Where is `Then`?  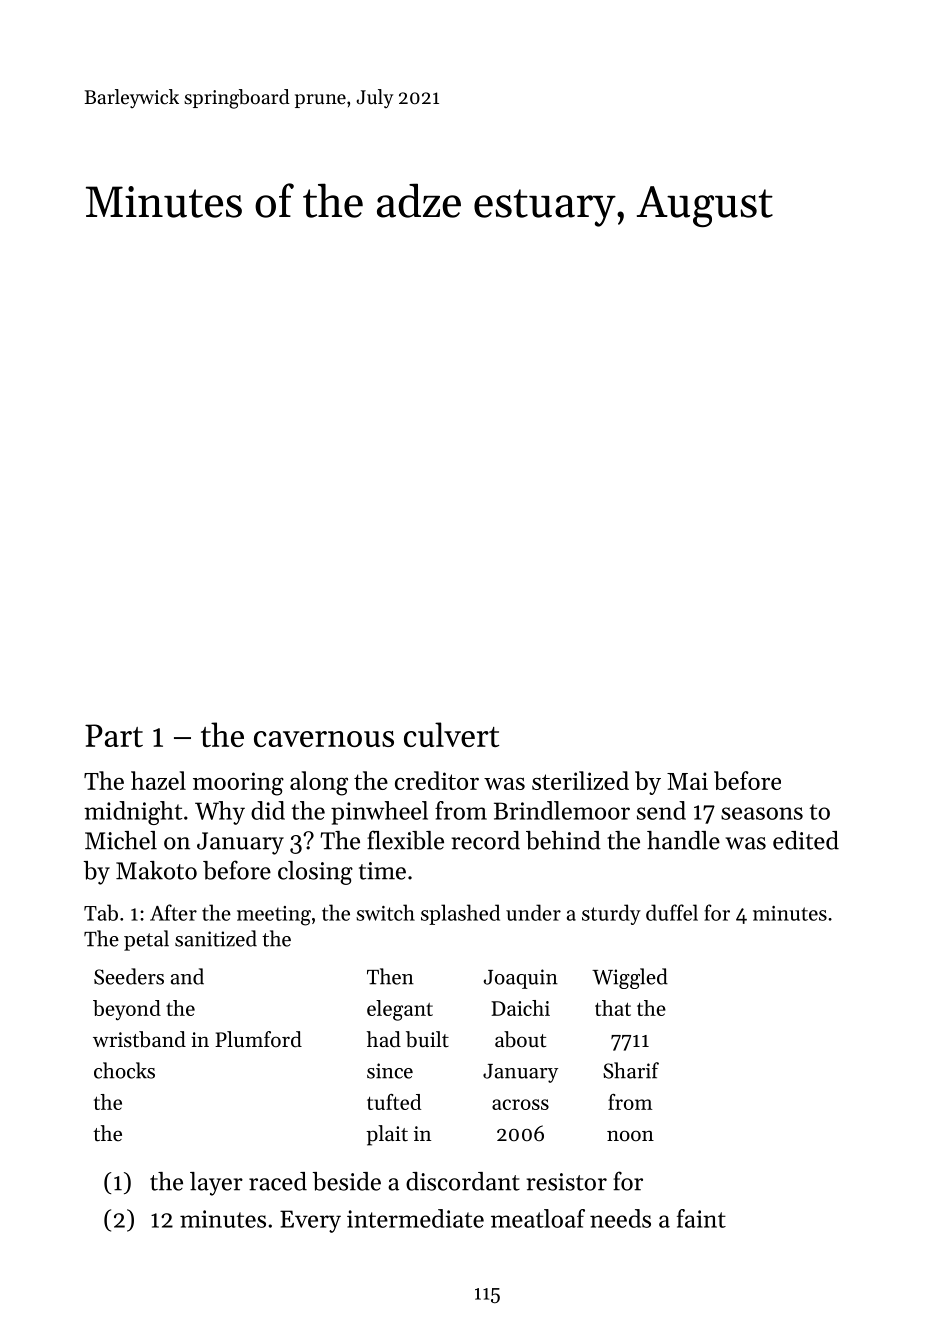 Then is located at coordinates (390, 976).
